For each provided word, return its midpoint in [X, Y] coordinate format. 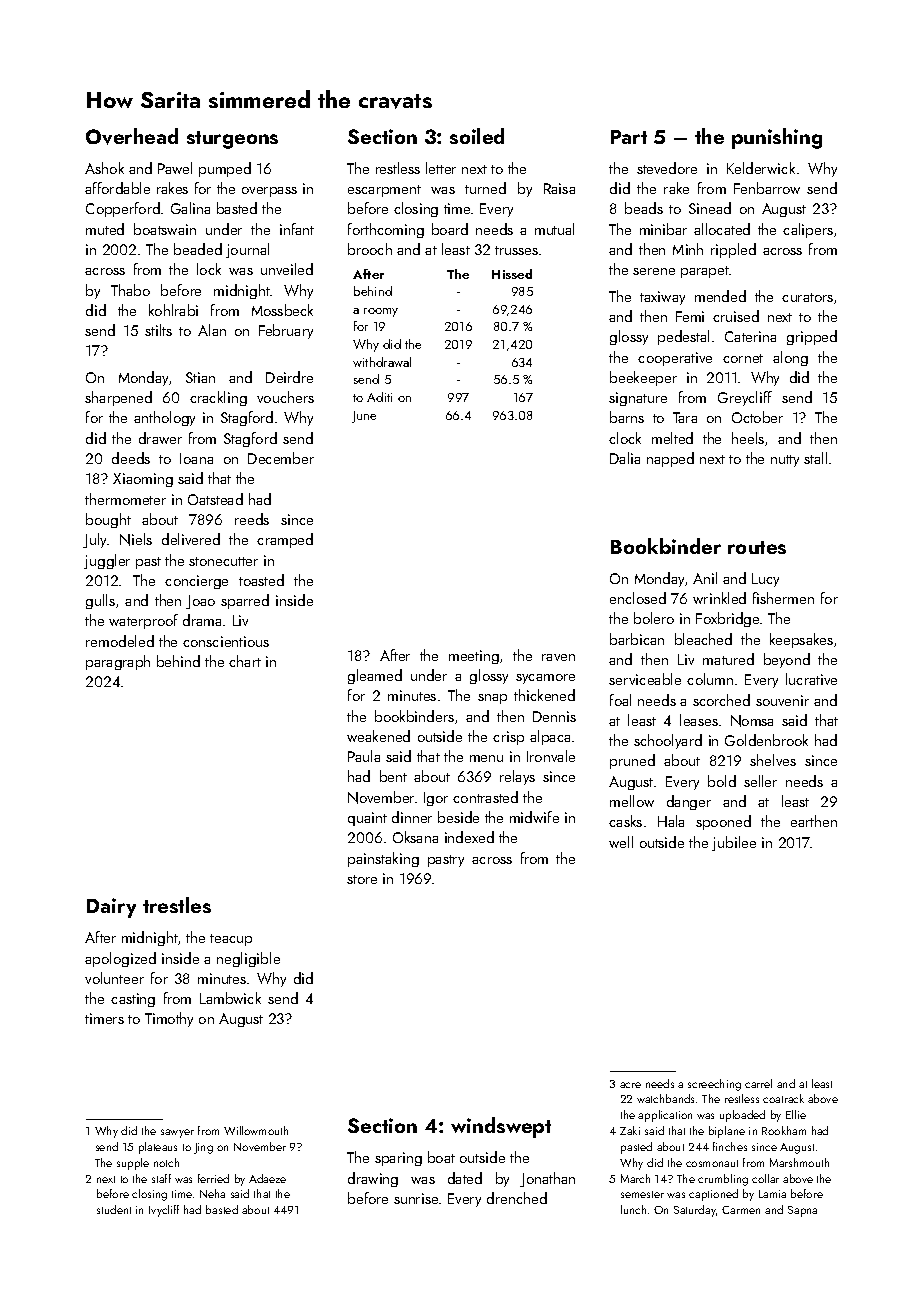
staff [161, 1178]
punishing [777, 138]
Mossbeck [282, 310]
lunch [633, 1209]
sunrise [416, 1198]
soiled [477, 136]
